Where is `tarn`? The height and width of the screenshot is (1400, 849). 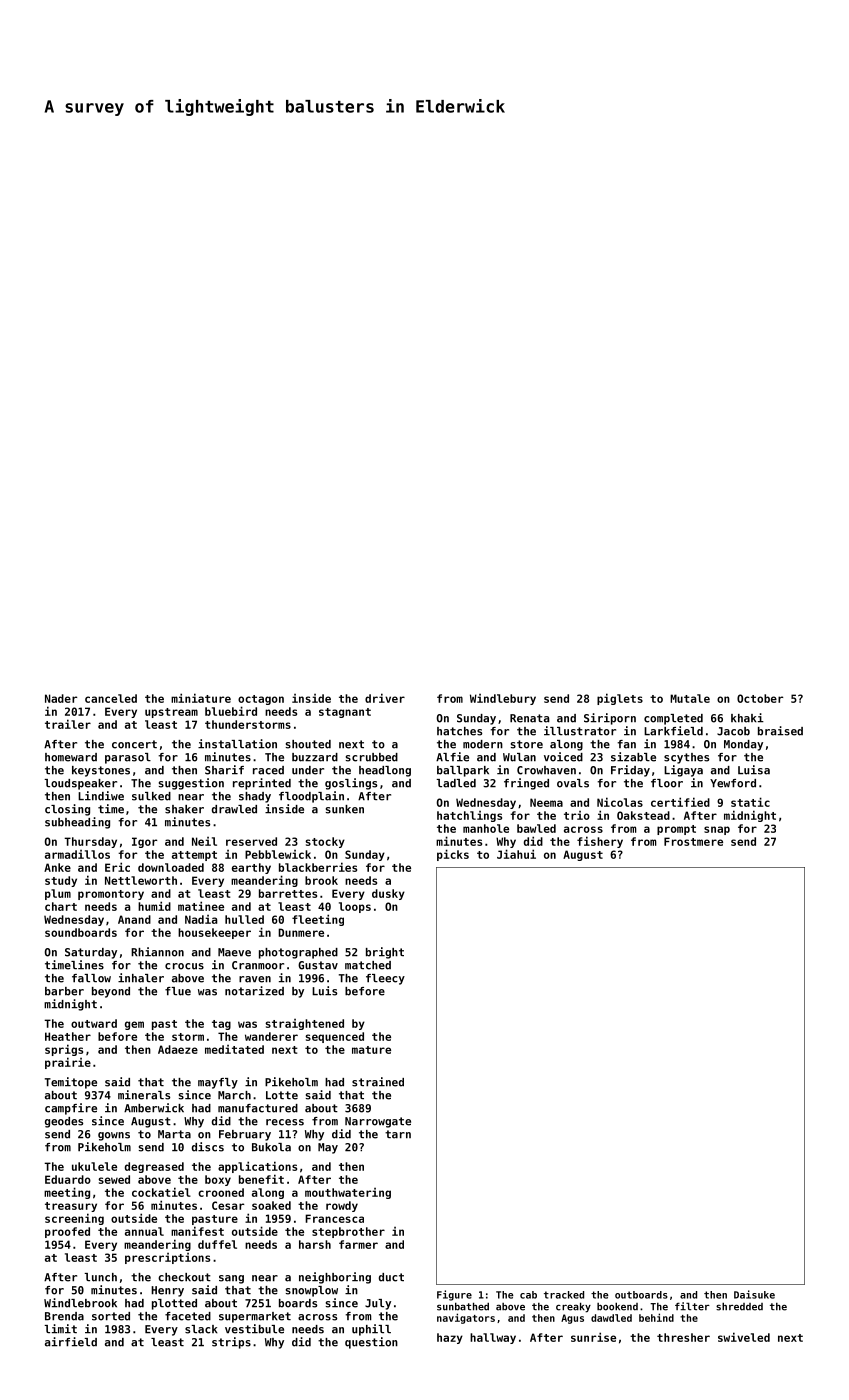 tarn is located at coordinates (398, 1134).
